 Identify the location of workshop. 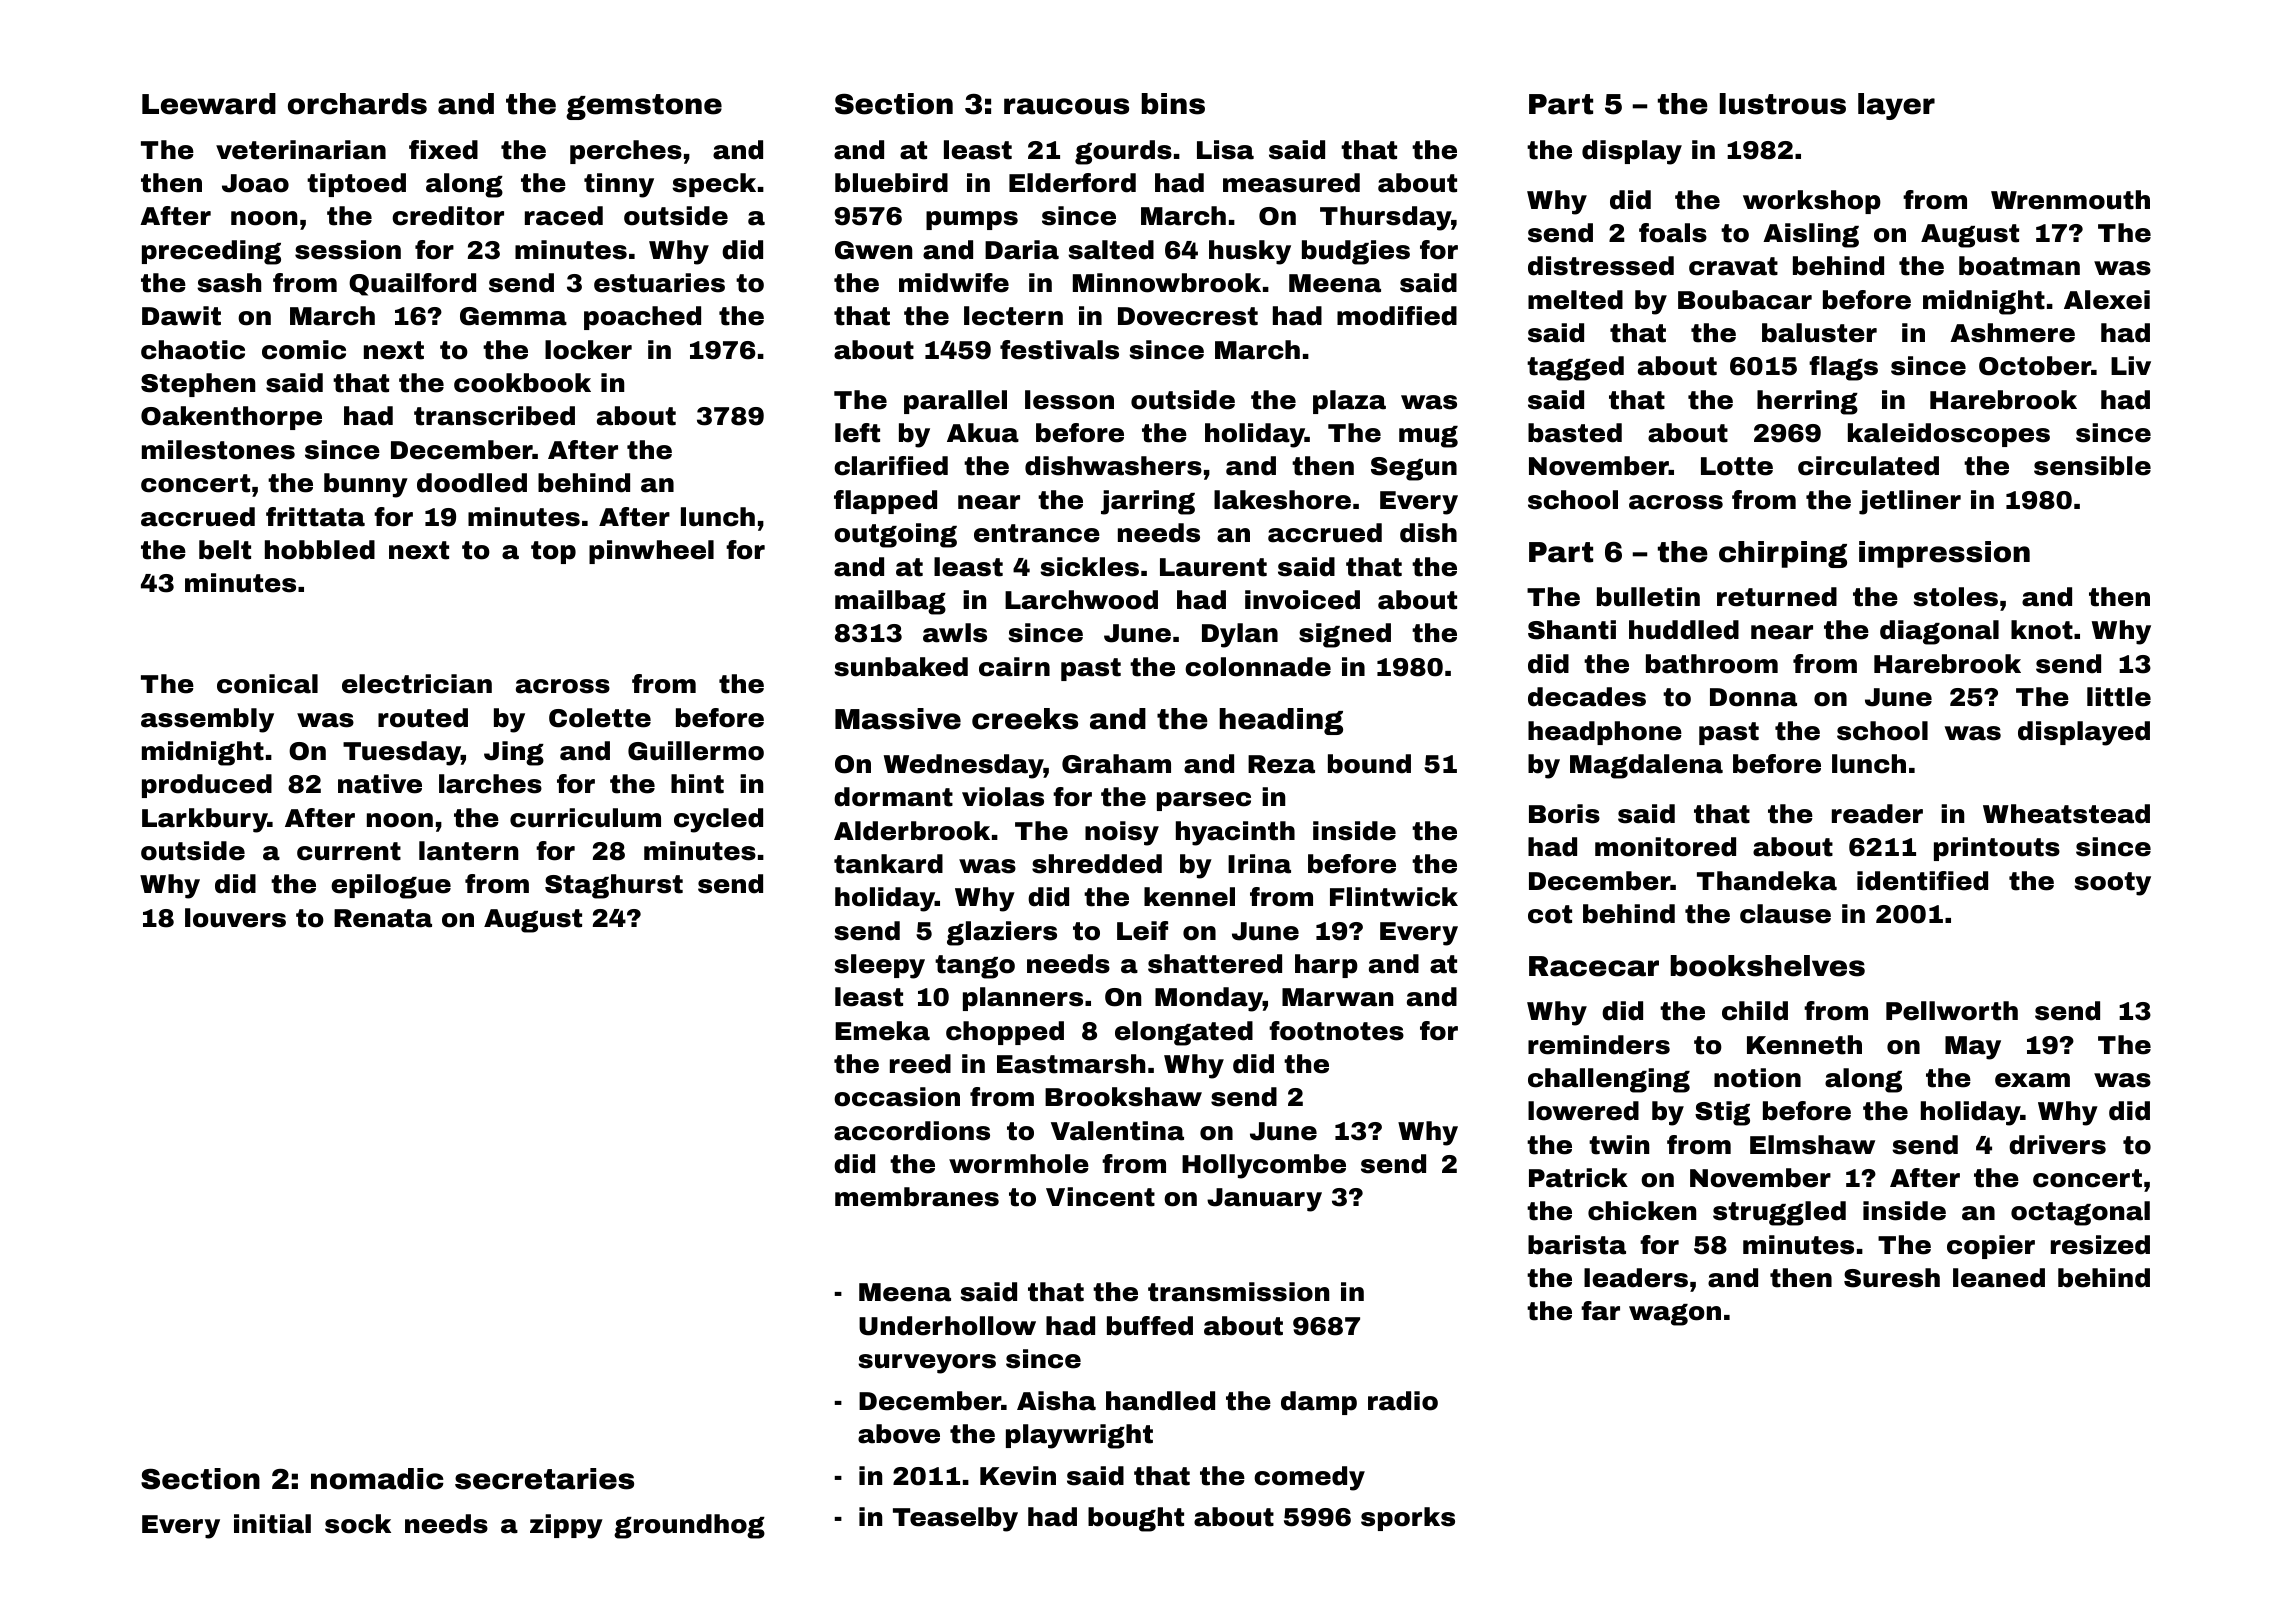
(1812, 202).
